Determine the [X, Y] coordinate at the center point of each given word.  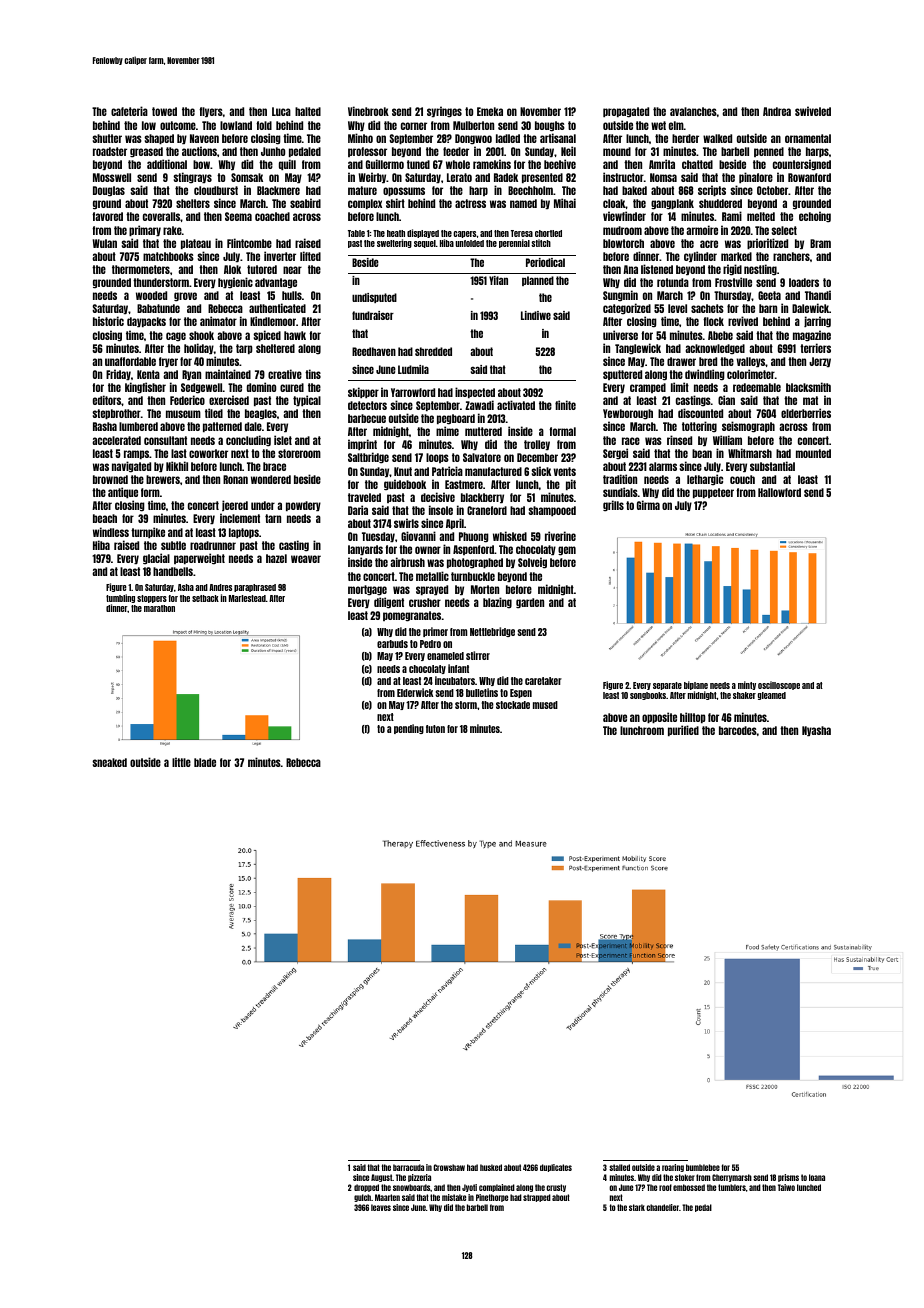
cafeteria [129, 111]
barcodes [738, 730]
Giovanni [418, 536]
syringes [444, 112]
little [181, 762]
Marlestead [247, 598]
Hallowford [779, 492]
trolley [537, 445]
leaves [381, 1207]
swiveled [813, 111]
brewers [163, 479]
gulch [362, 1198]
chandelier [662, 1207]
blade [205, 762]
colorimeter [751, 374]
